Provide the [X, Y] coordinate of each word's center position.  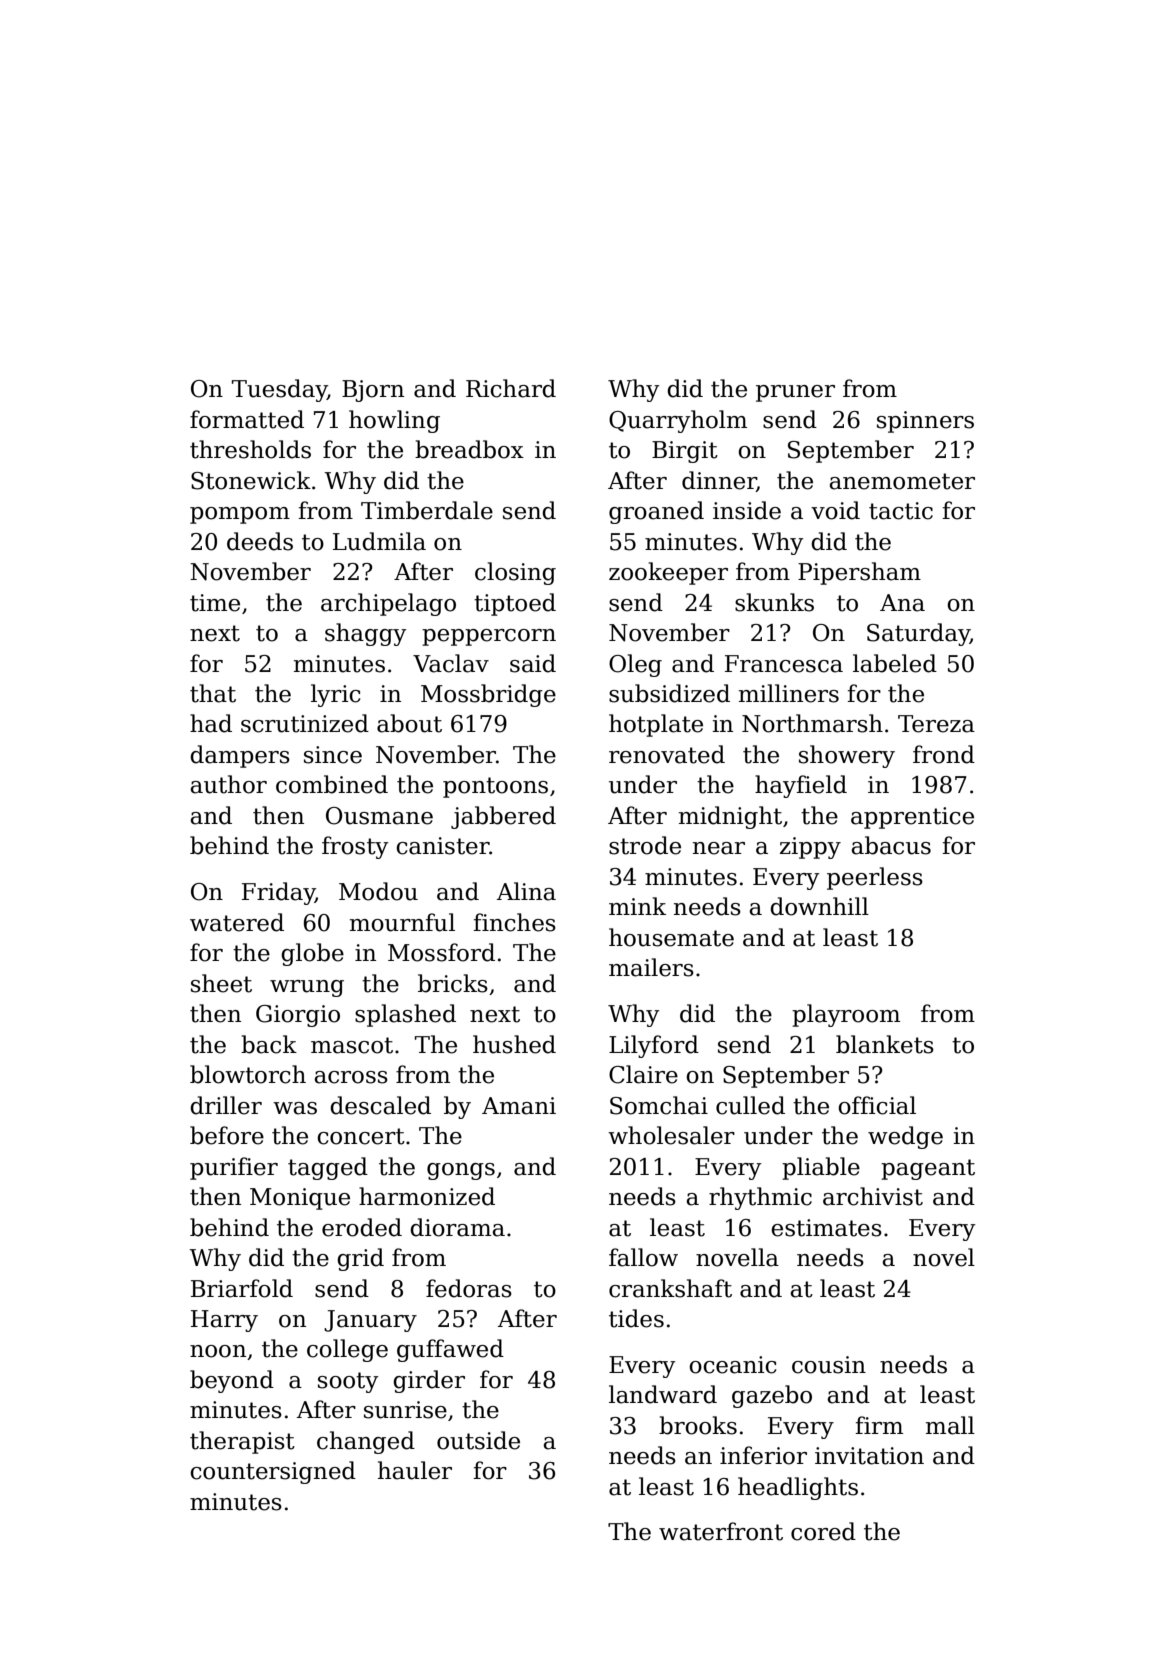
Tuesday [279, 390]
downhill [819, 906]
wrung [307, 988]
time [215, 603]
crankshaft [670, 1288]
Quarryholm [678, 421]
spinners [925, 422]
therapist [242, 1442]
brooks [698, 1425]
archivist [873, 1196]
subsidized [669, 693]
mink [637, 906]
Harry [224, 1321]
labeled [895, 663]
